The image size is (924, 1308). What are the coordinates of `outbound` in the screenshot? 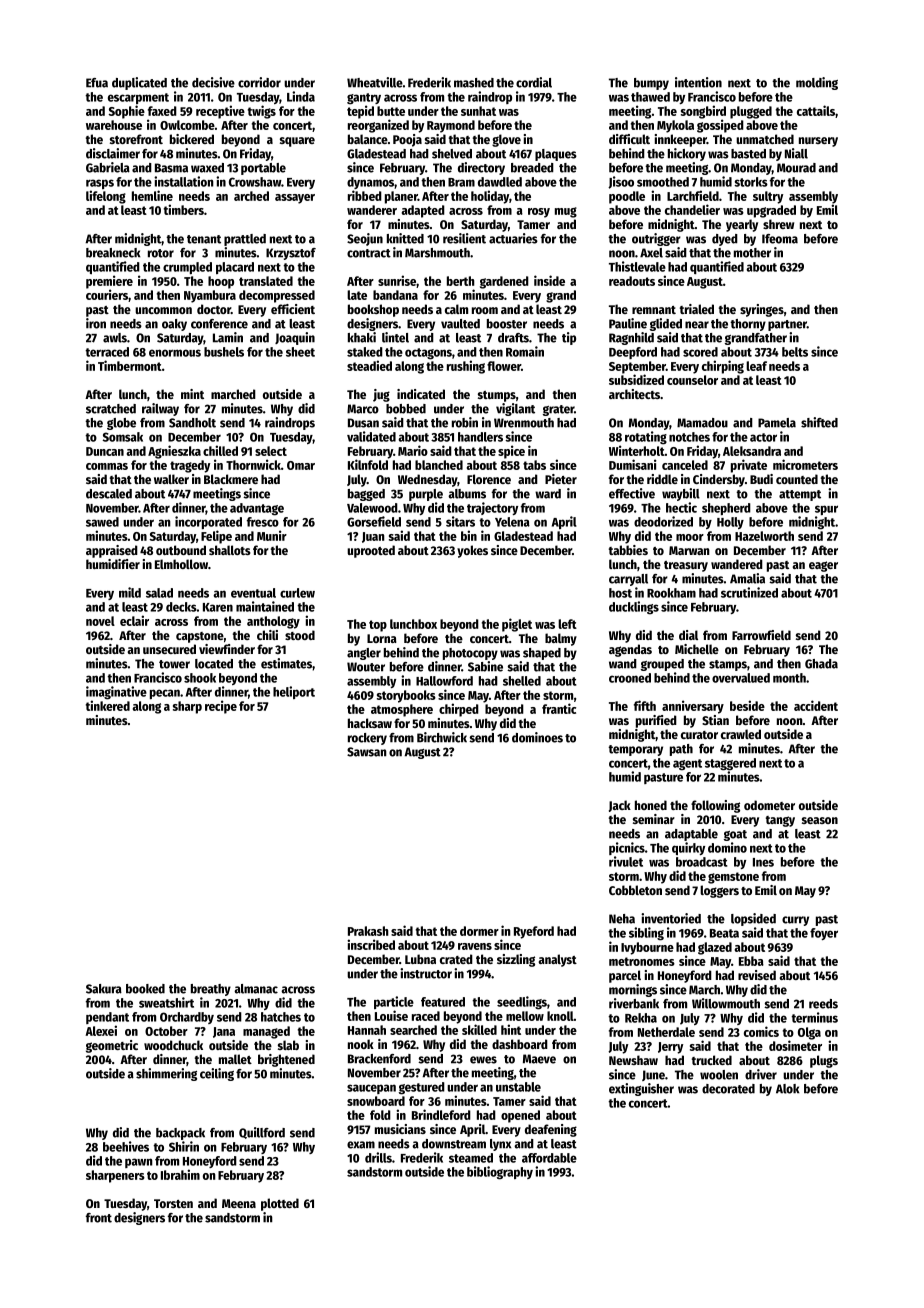 It's located at (181, 550).
